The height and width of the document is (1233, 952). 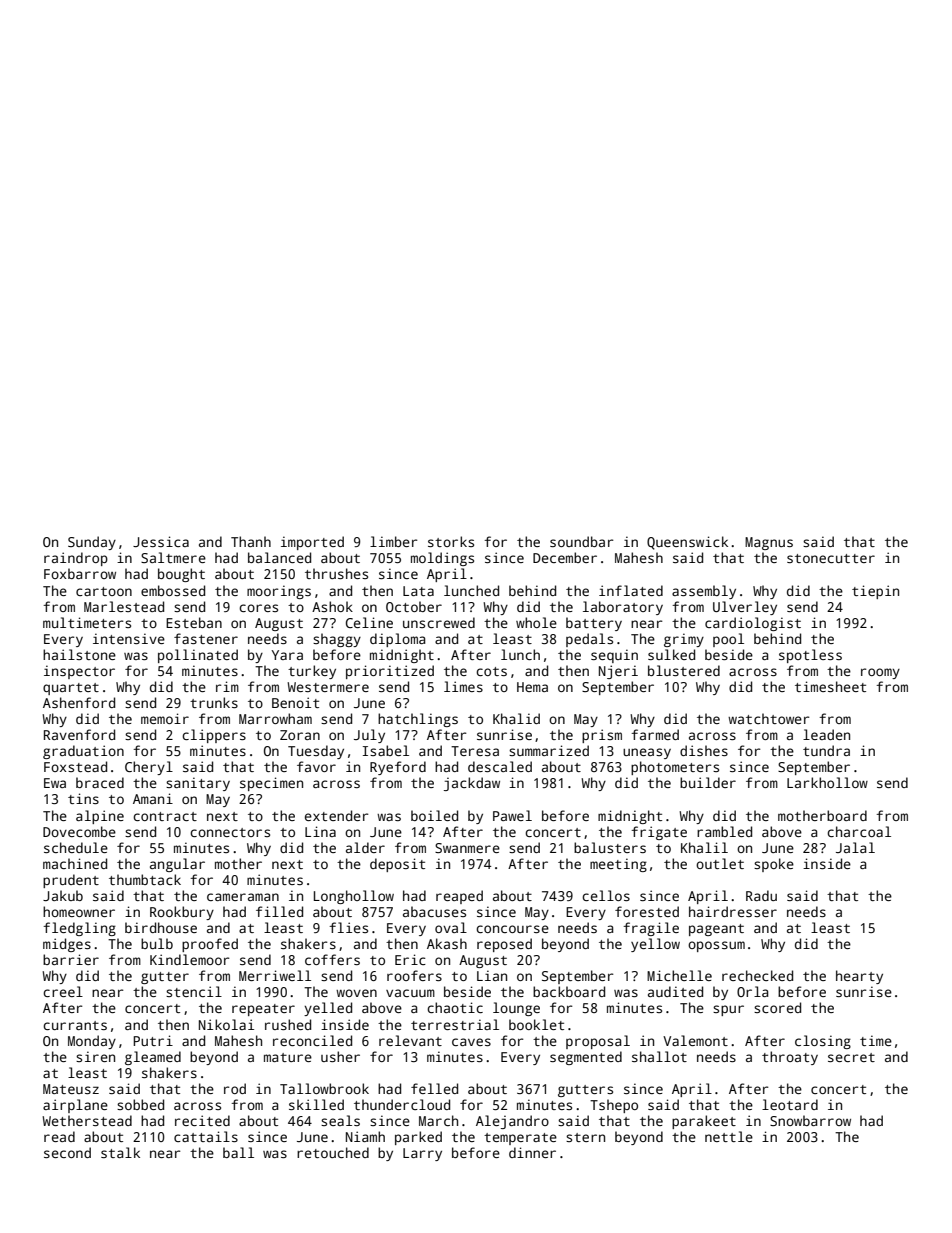 I want to click on Hema, so click(x=532, y=687).
